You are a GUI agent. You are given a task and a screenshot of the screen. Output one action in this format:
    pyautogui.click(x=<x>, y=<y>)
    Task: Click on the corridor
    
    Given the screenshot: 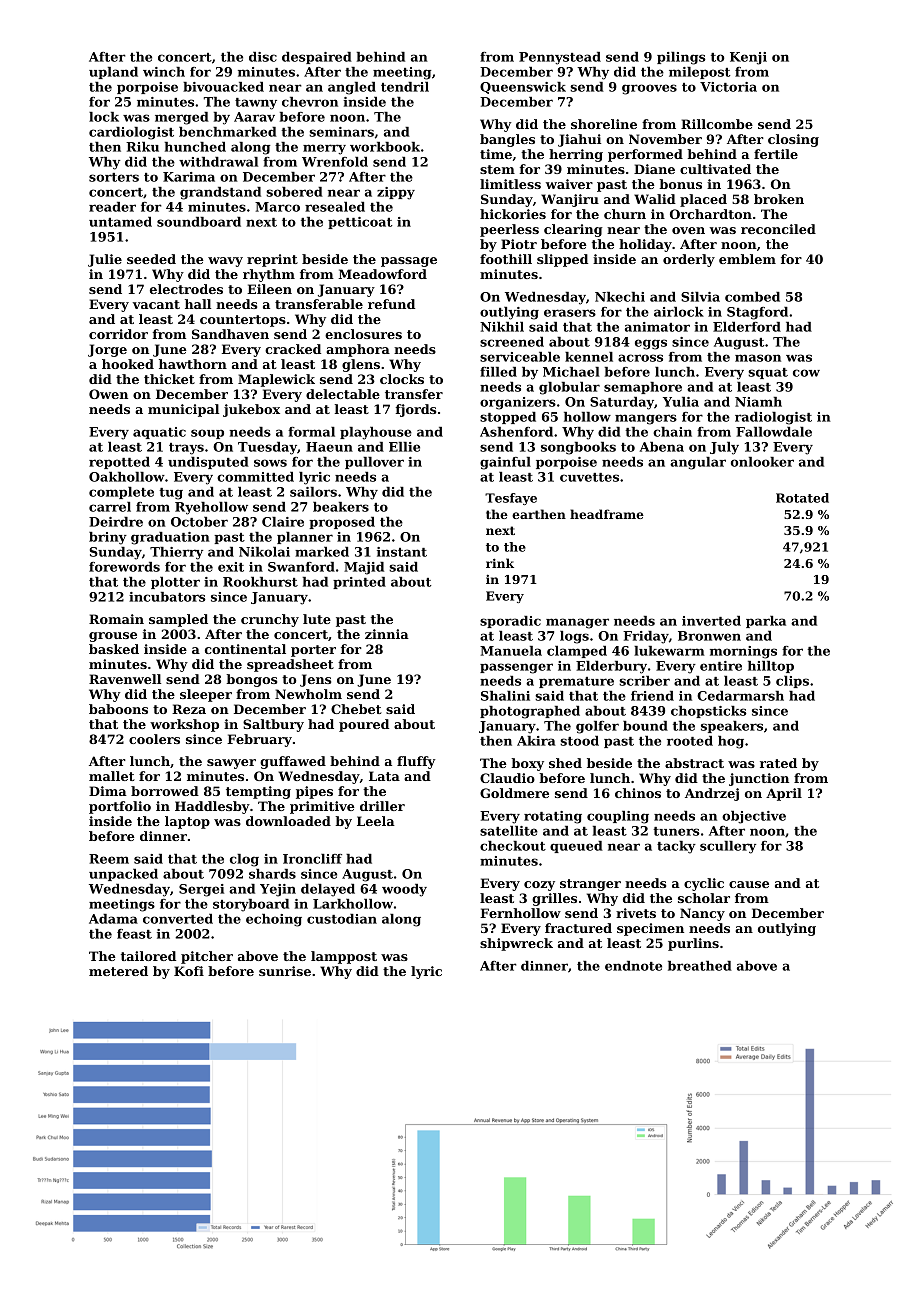 What is the action you would take?
    pyautogui.click(x=118, y=334)
